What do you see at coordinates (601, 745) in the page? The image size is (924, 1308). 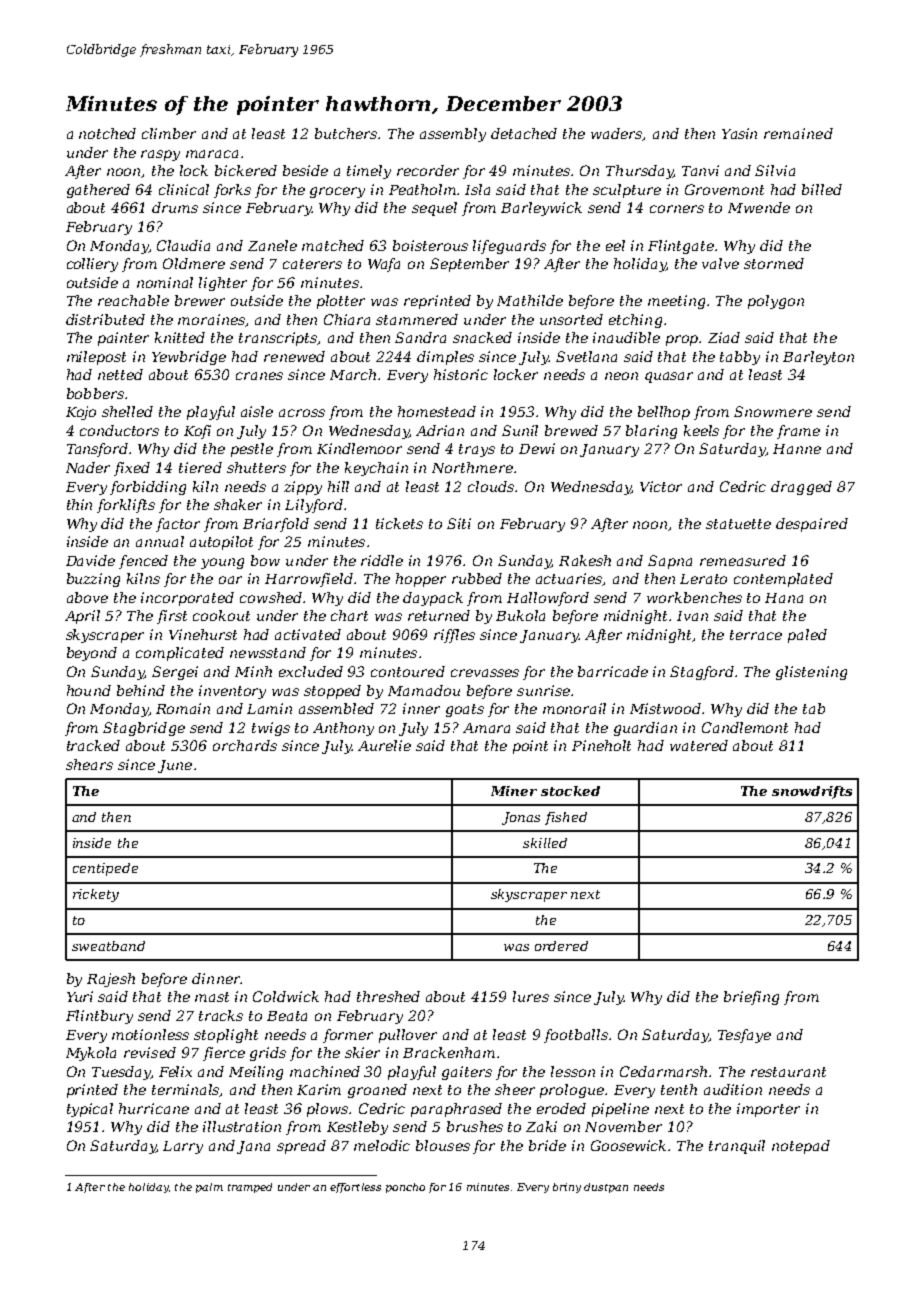 I see `Pineholt` at bounding box center [601, 745].
